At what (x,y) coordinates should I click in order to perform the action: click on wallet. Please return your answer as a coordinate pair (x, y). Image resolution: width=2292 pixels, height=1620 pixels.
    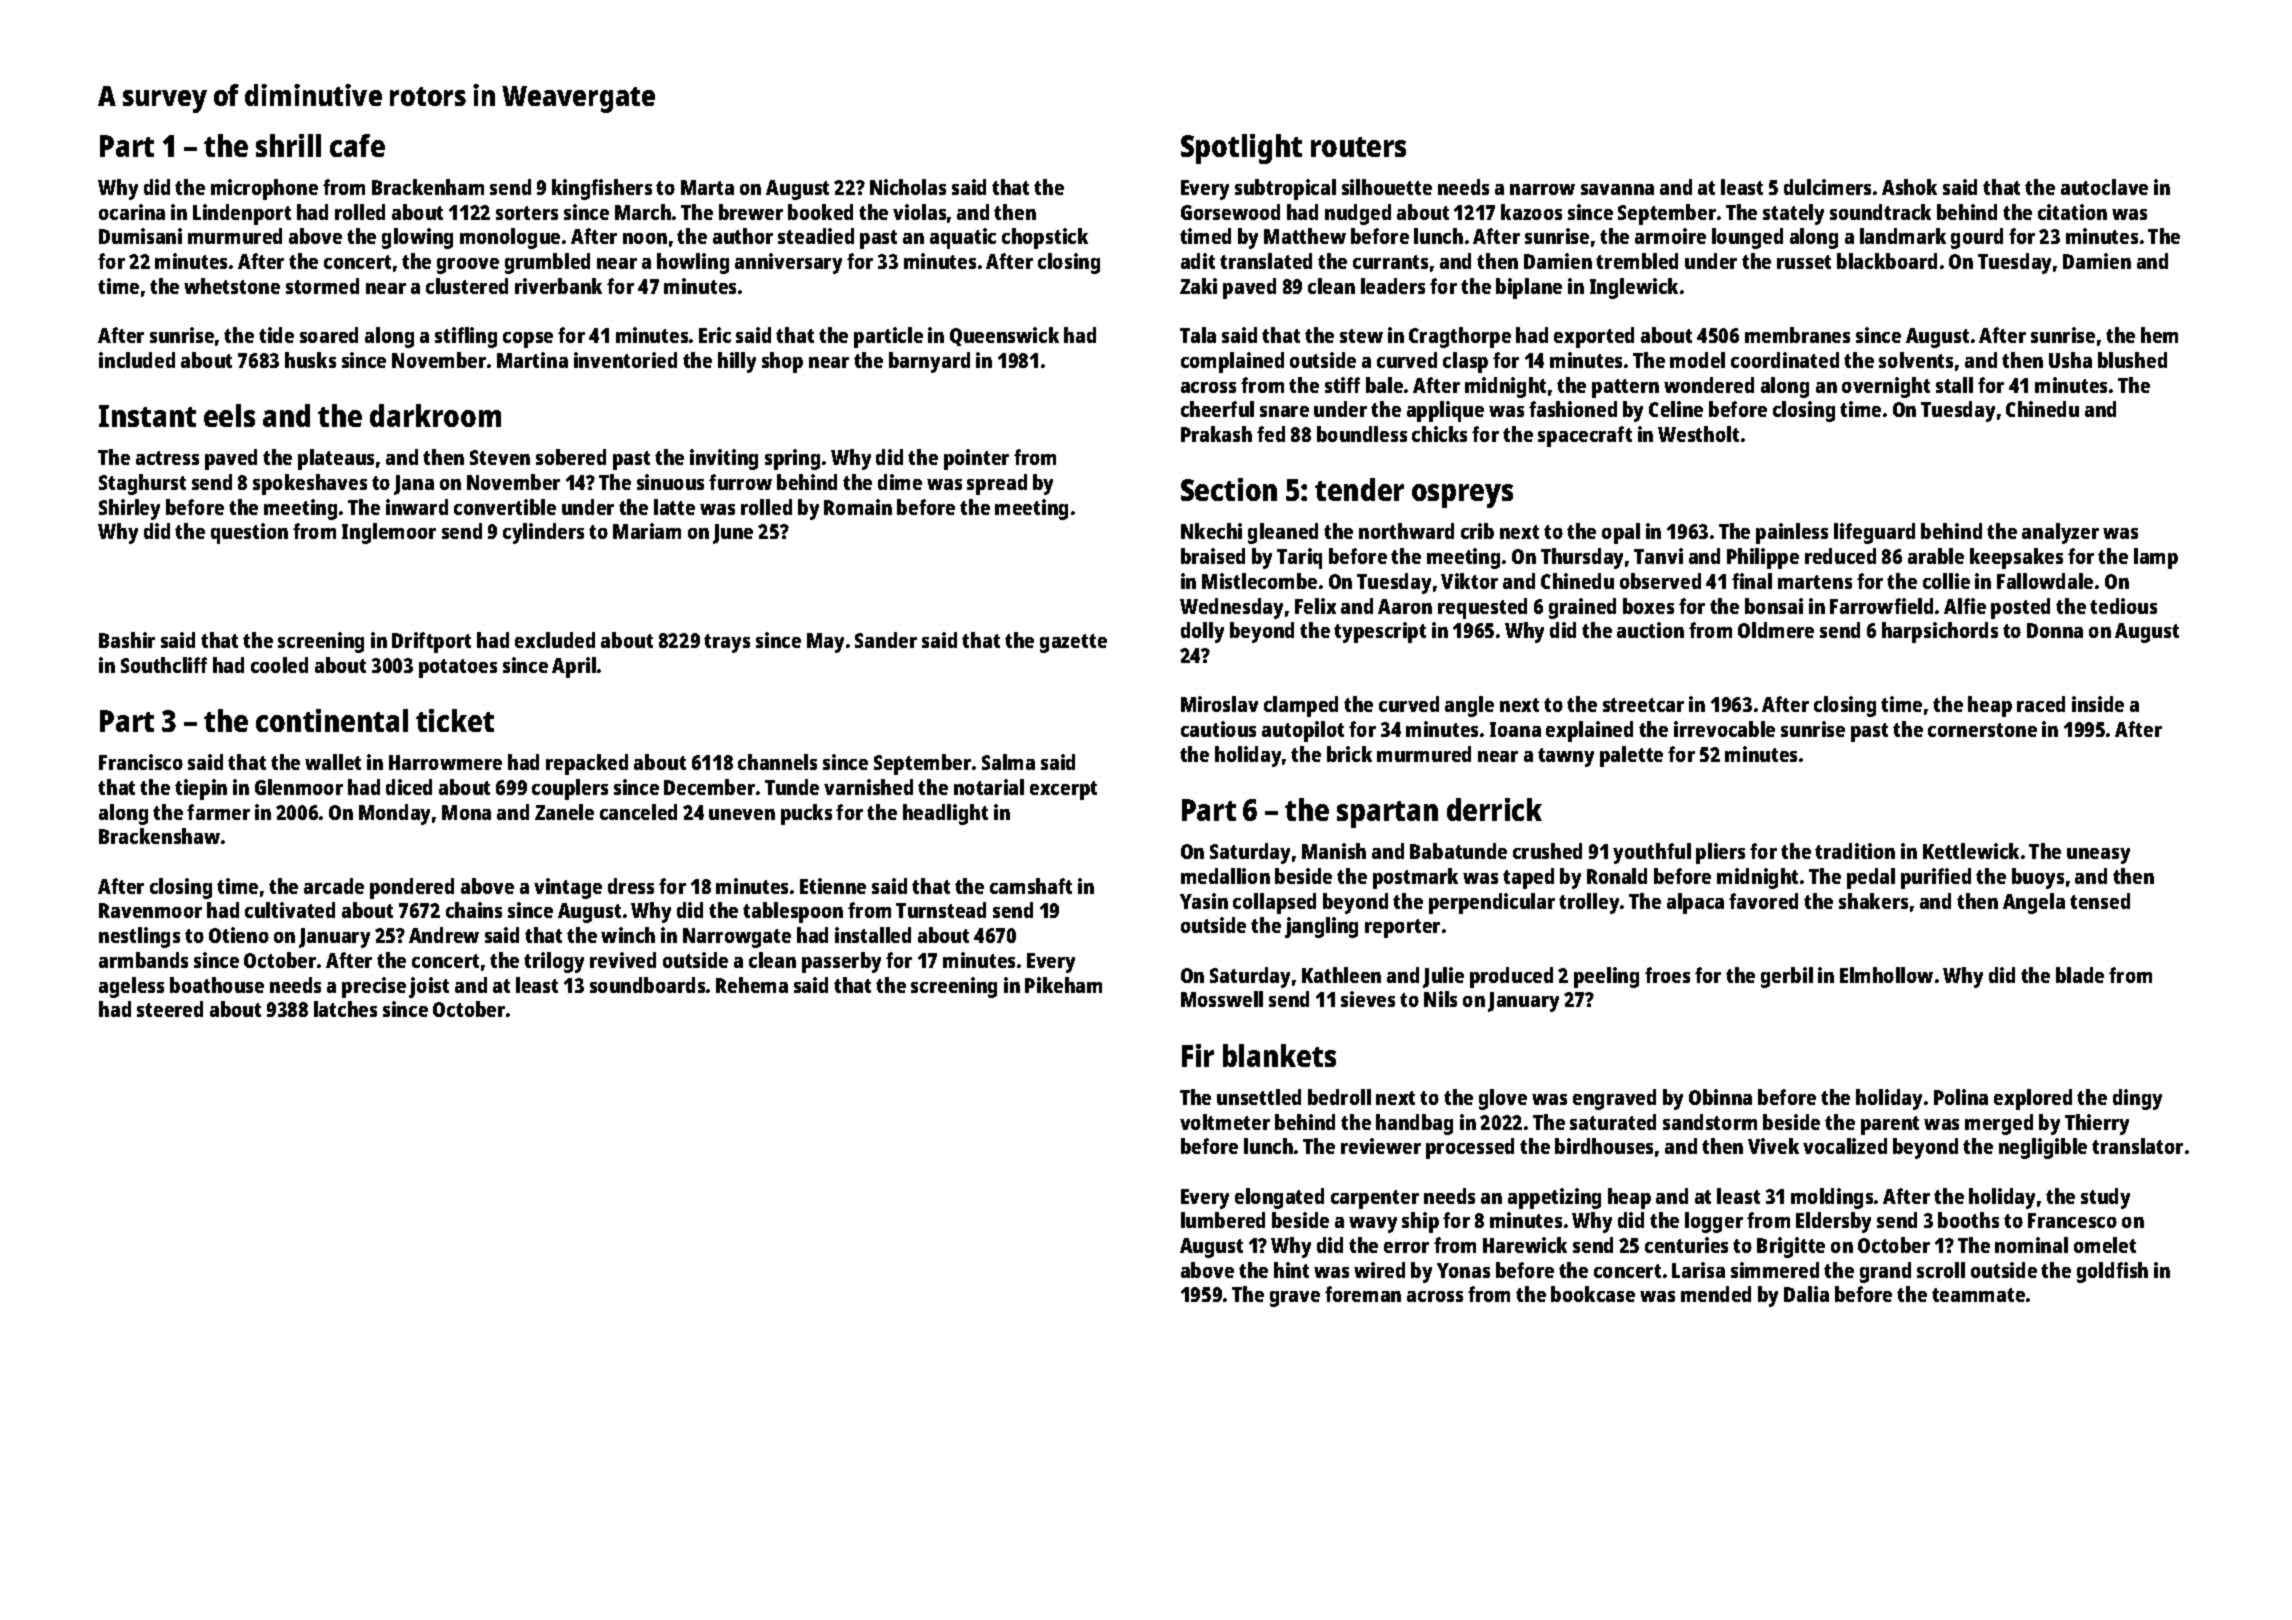
    Looking at the image, I should click on (333, 762).
